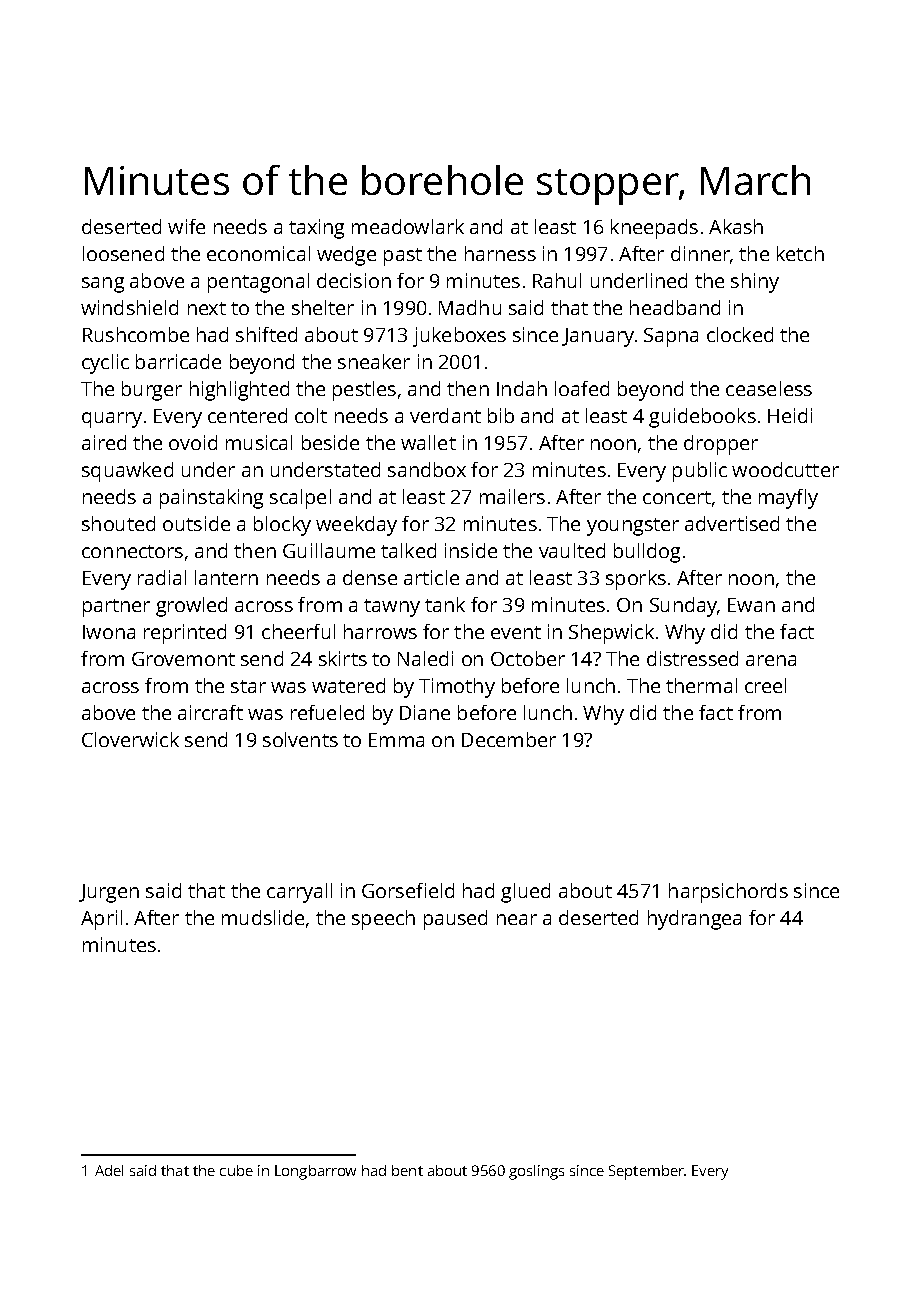 The image size is (924, 1311). What do you see at coordinates (509, 739) in the screenshot?
I see `December` at bounding box center [509, 739].
